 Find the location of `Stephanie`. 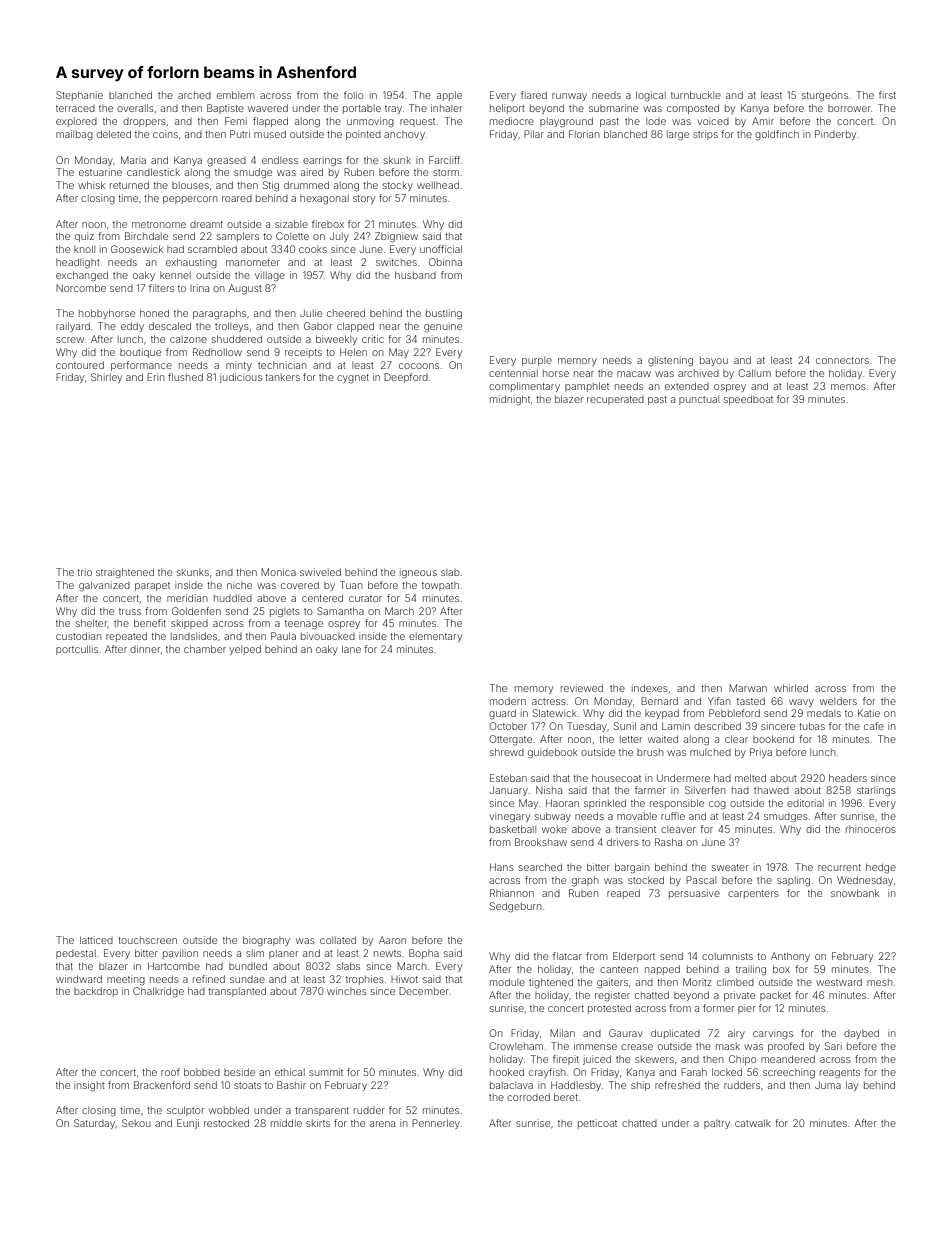

Stephanie is located at coordinates (79, 96).
